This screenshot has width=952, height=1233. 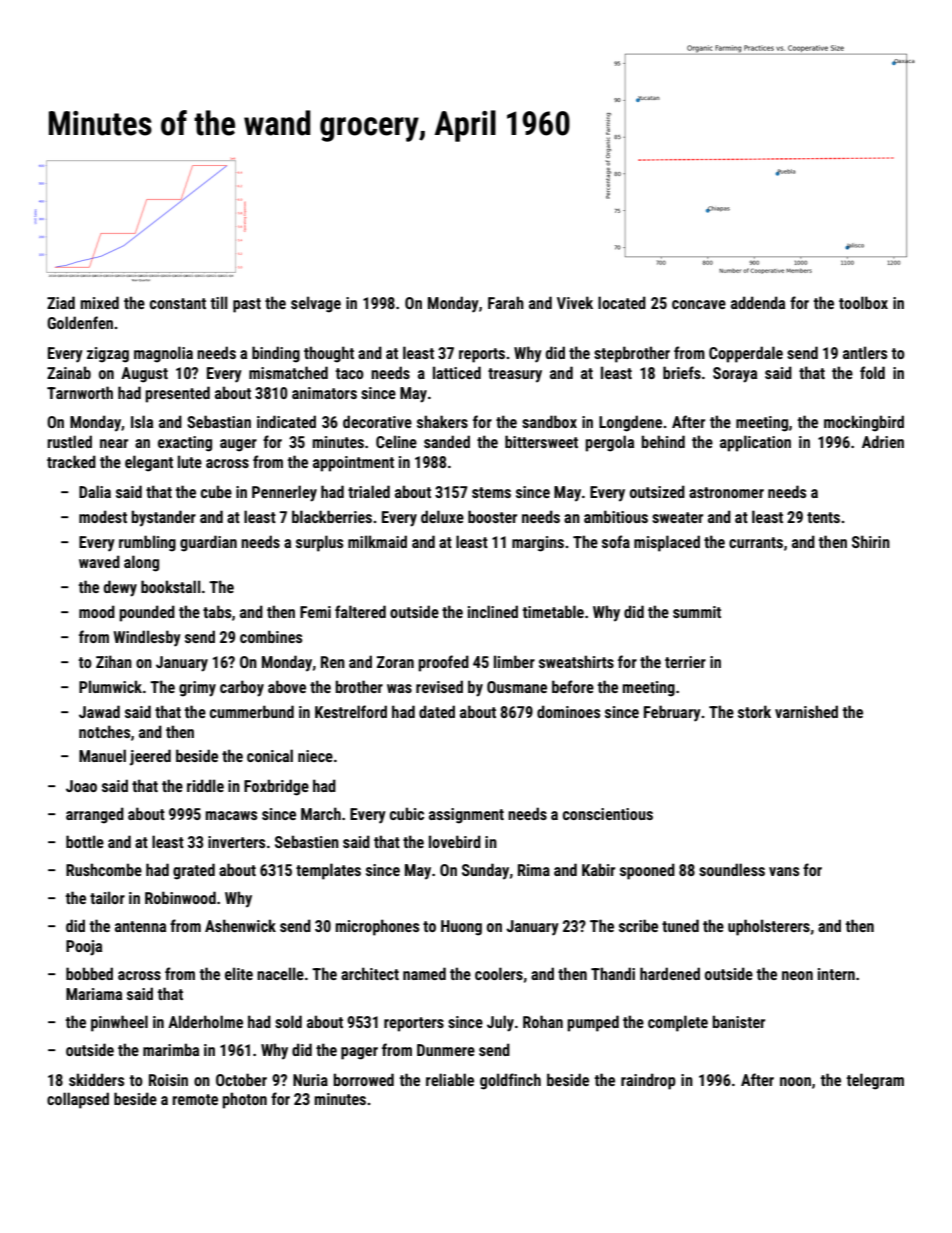 I want to click on toolbox, so click(x=863, y=302).
